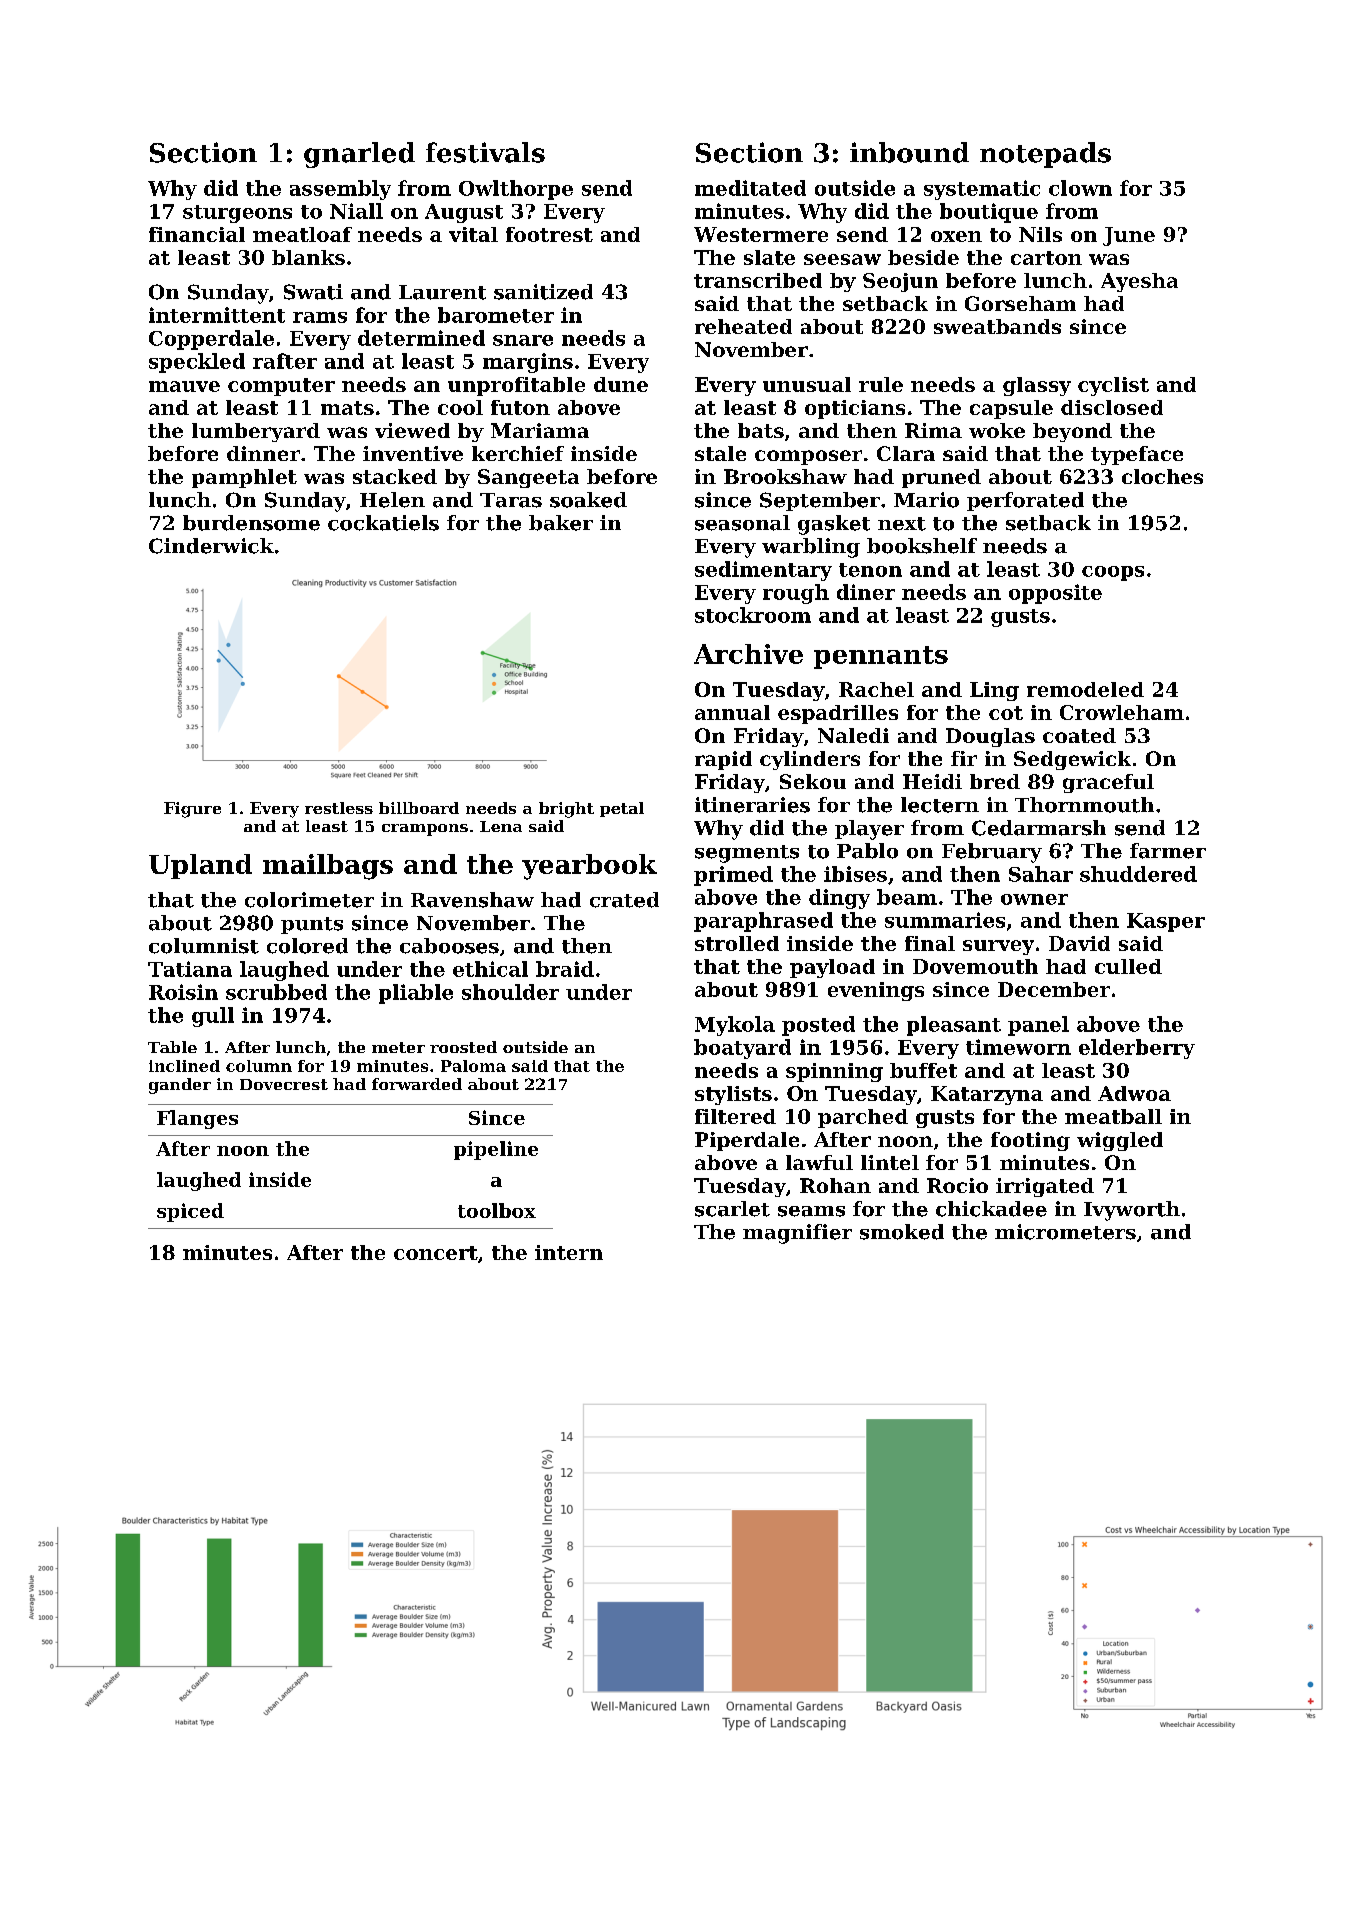  Describe the element at coordinates (1132, 1211) in the document. I see `Ivyworth` at that location.
